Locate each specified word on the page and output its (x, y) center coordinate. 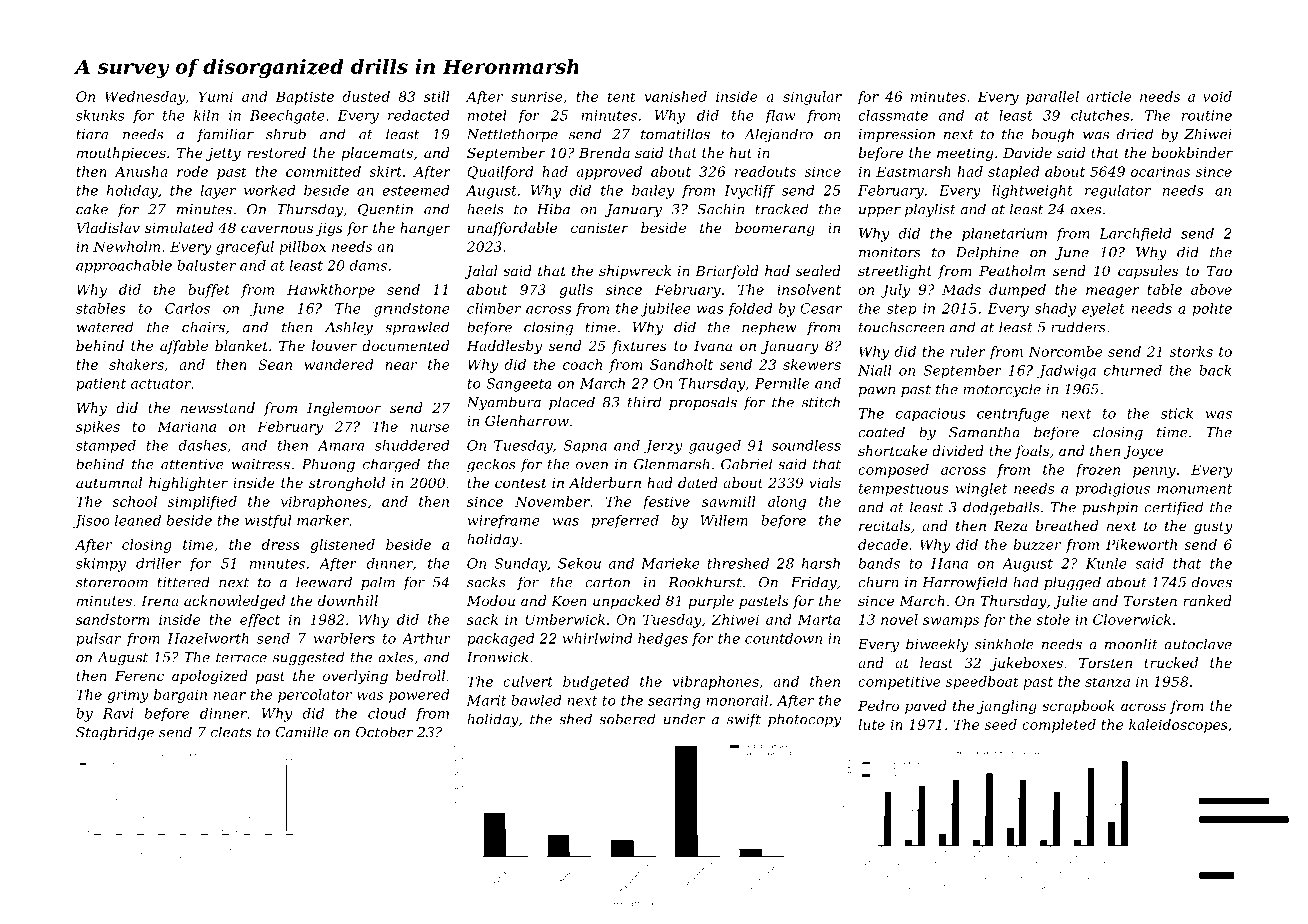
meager (1113, 292)
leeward (324, 582)
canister (599, 228)
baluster (206, 265)
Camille (302, 732)
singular (812, 98)
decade (883, 544)
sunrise (537, 96)
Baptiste (304, 98)
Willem (724, 520)
